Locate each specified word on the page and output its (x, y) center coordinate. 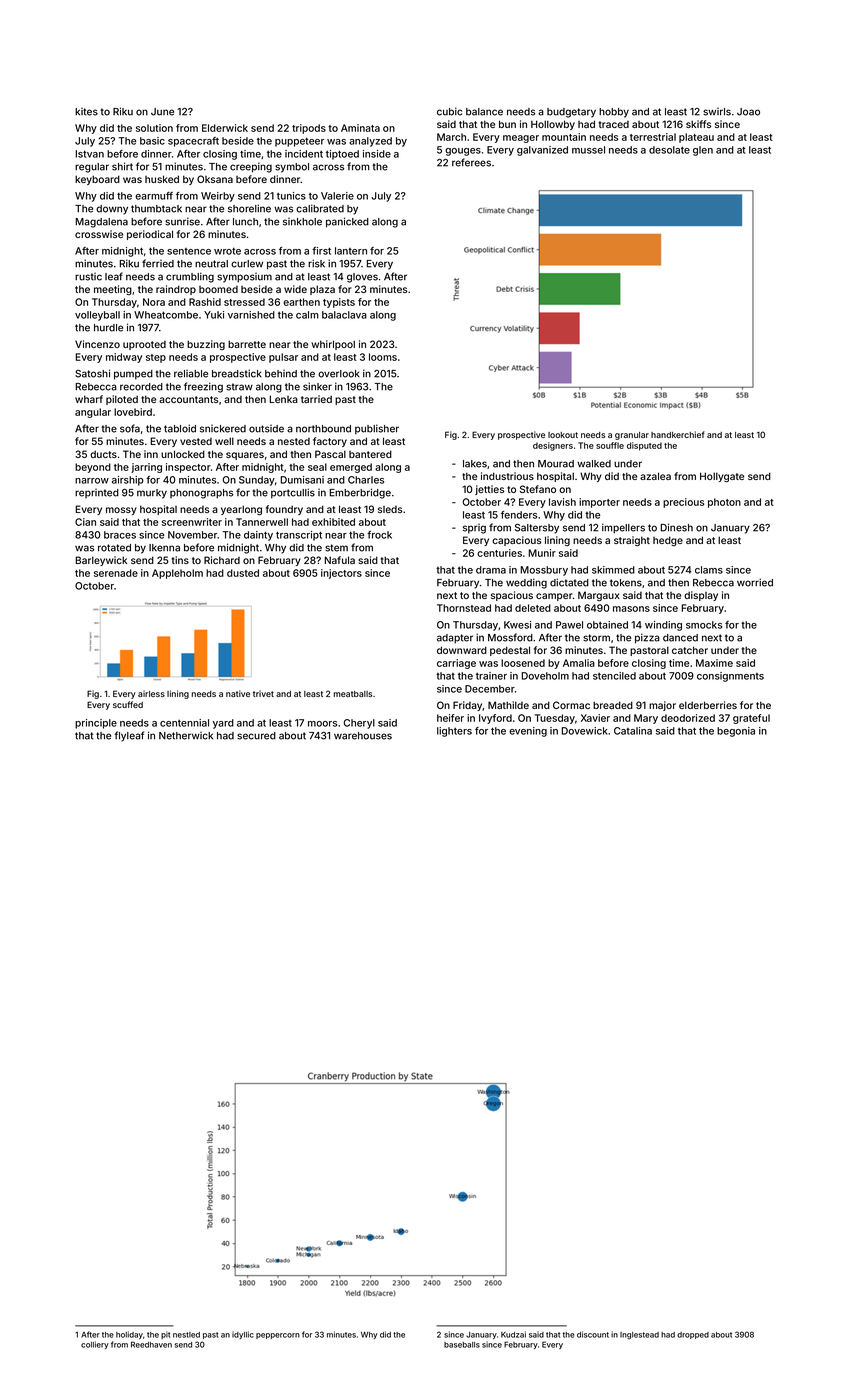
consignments (730, 677)
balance (484, 112)
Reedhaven (151, 1344)
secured (256, 736)
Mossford (510, 637)
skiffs (698, 124)
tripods (309, 129)
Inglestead (639, 1336)
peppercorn (278, 1336)
